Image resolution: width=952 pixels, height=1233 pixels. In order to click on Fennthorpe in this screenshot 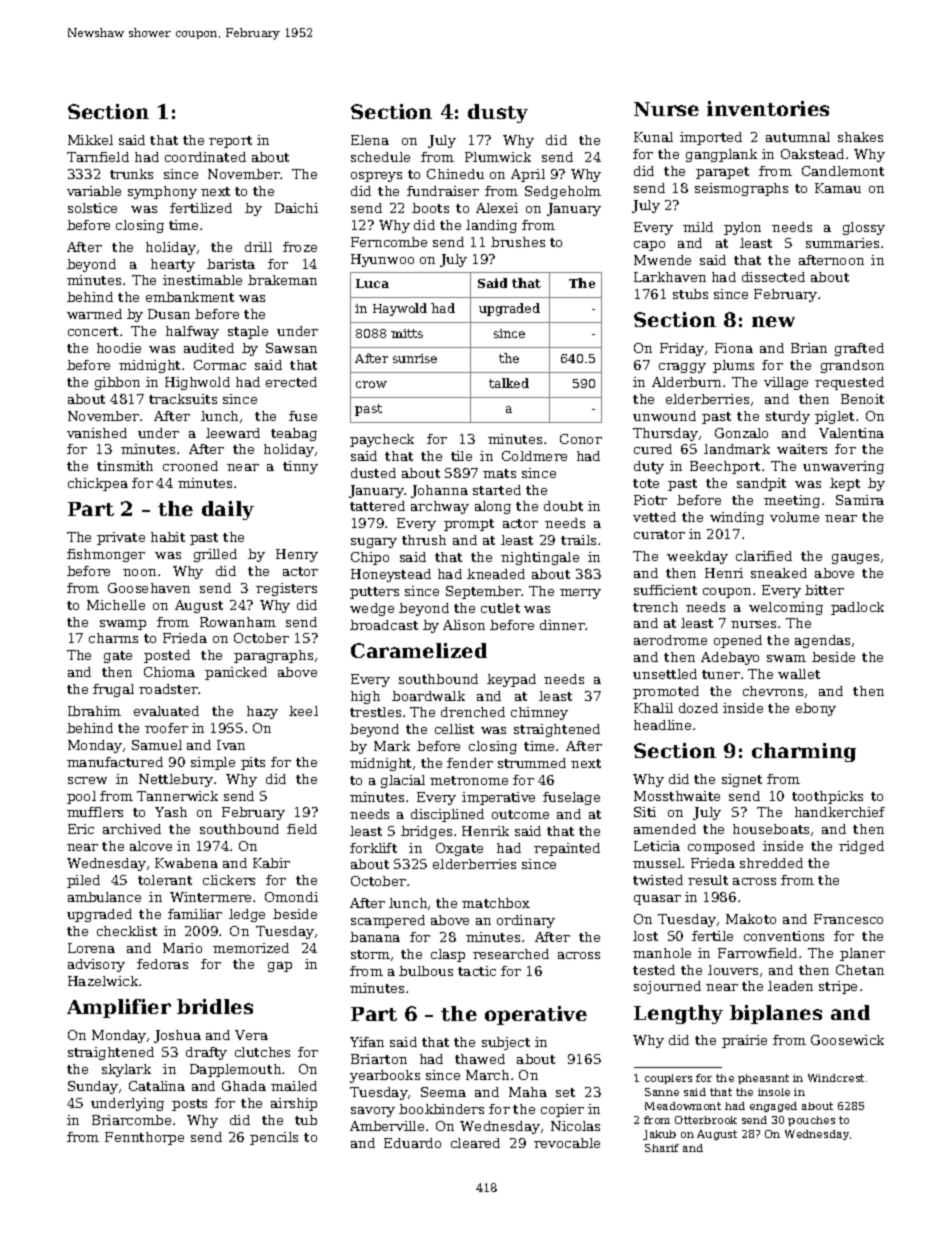, I will do `click(144, 1138)`.
